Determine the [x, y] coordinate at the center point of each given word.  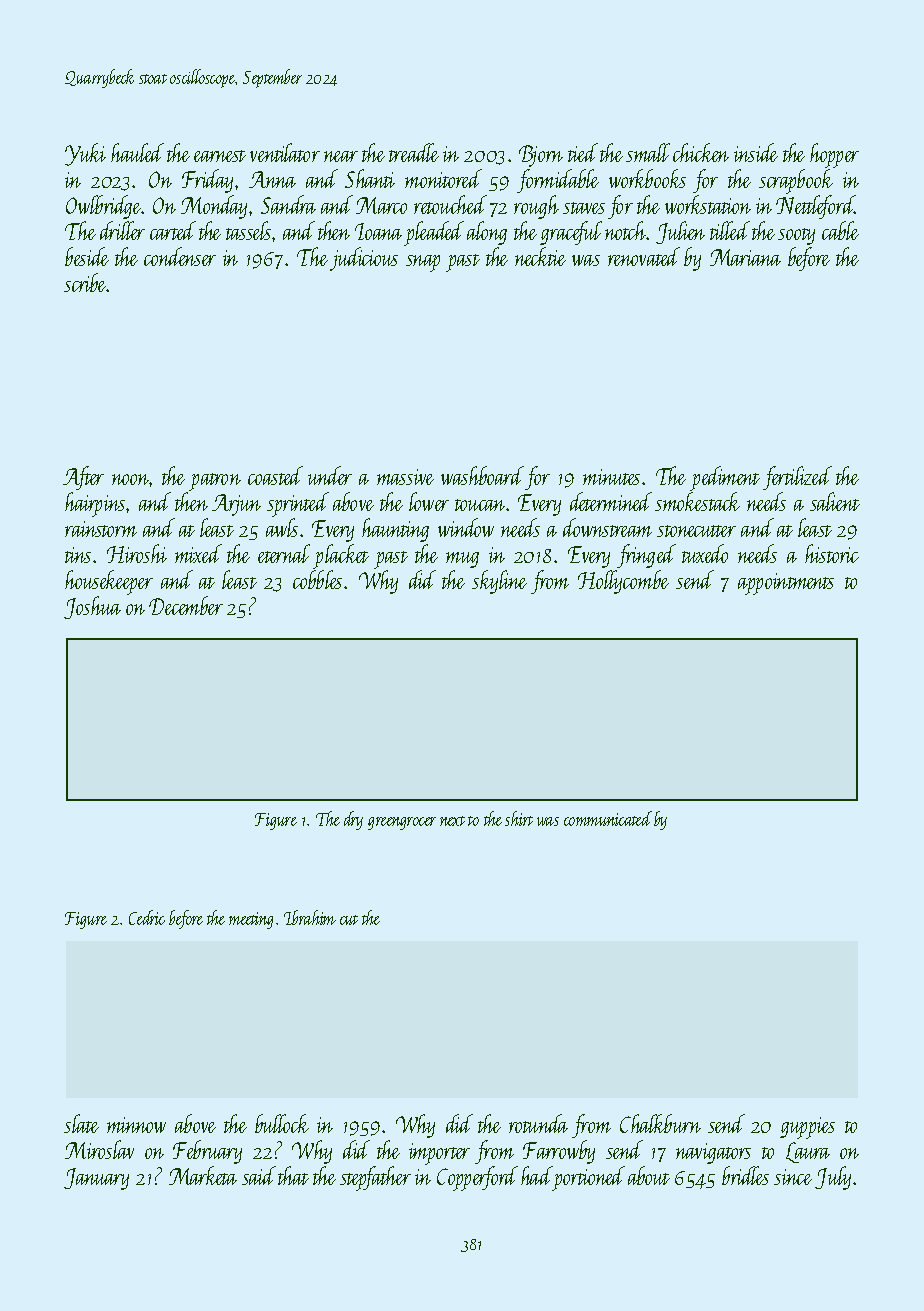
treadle [414, 152]
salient [835, 501]
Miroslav [99, 1149]
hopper [834, 155]
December [186, 605]
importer [439, 1154]
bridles [745, 1175]
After [83, 478]
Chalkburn [660, 1123]
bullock [282, 1123]
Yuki [85, 154]
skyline [499, 582]
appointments [786, 584]
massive [405, 477]
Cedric [147, 917]
